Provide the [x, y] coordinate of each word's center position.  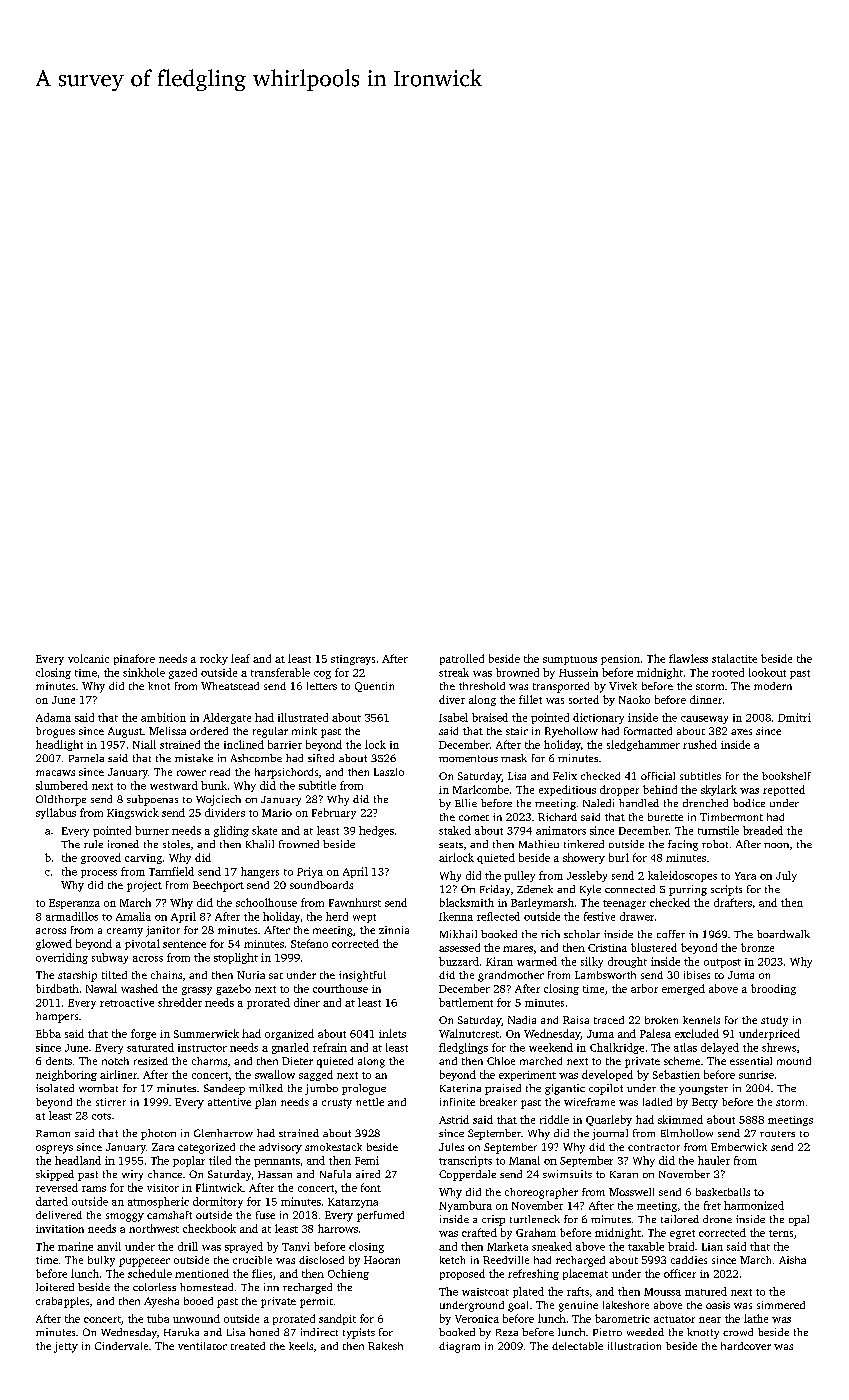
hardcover [746, 1346]
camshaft [169, 1215]
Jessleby [587, 876]
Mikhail [458, 934]
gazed [183, 673]
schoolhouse [266, 902]
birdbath [57, 988]
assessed [459, 947]
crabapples [62, 1302]
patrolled [462, 659]
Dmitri [794, 717]
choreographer [541, 1193]
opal [799, 1220]
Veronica [477, 1319]
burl [619, 857]
